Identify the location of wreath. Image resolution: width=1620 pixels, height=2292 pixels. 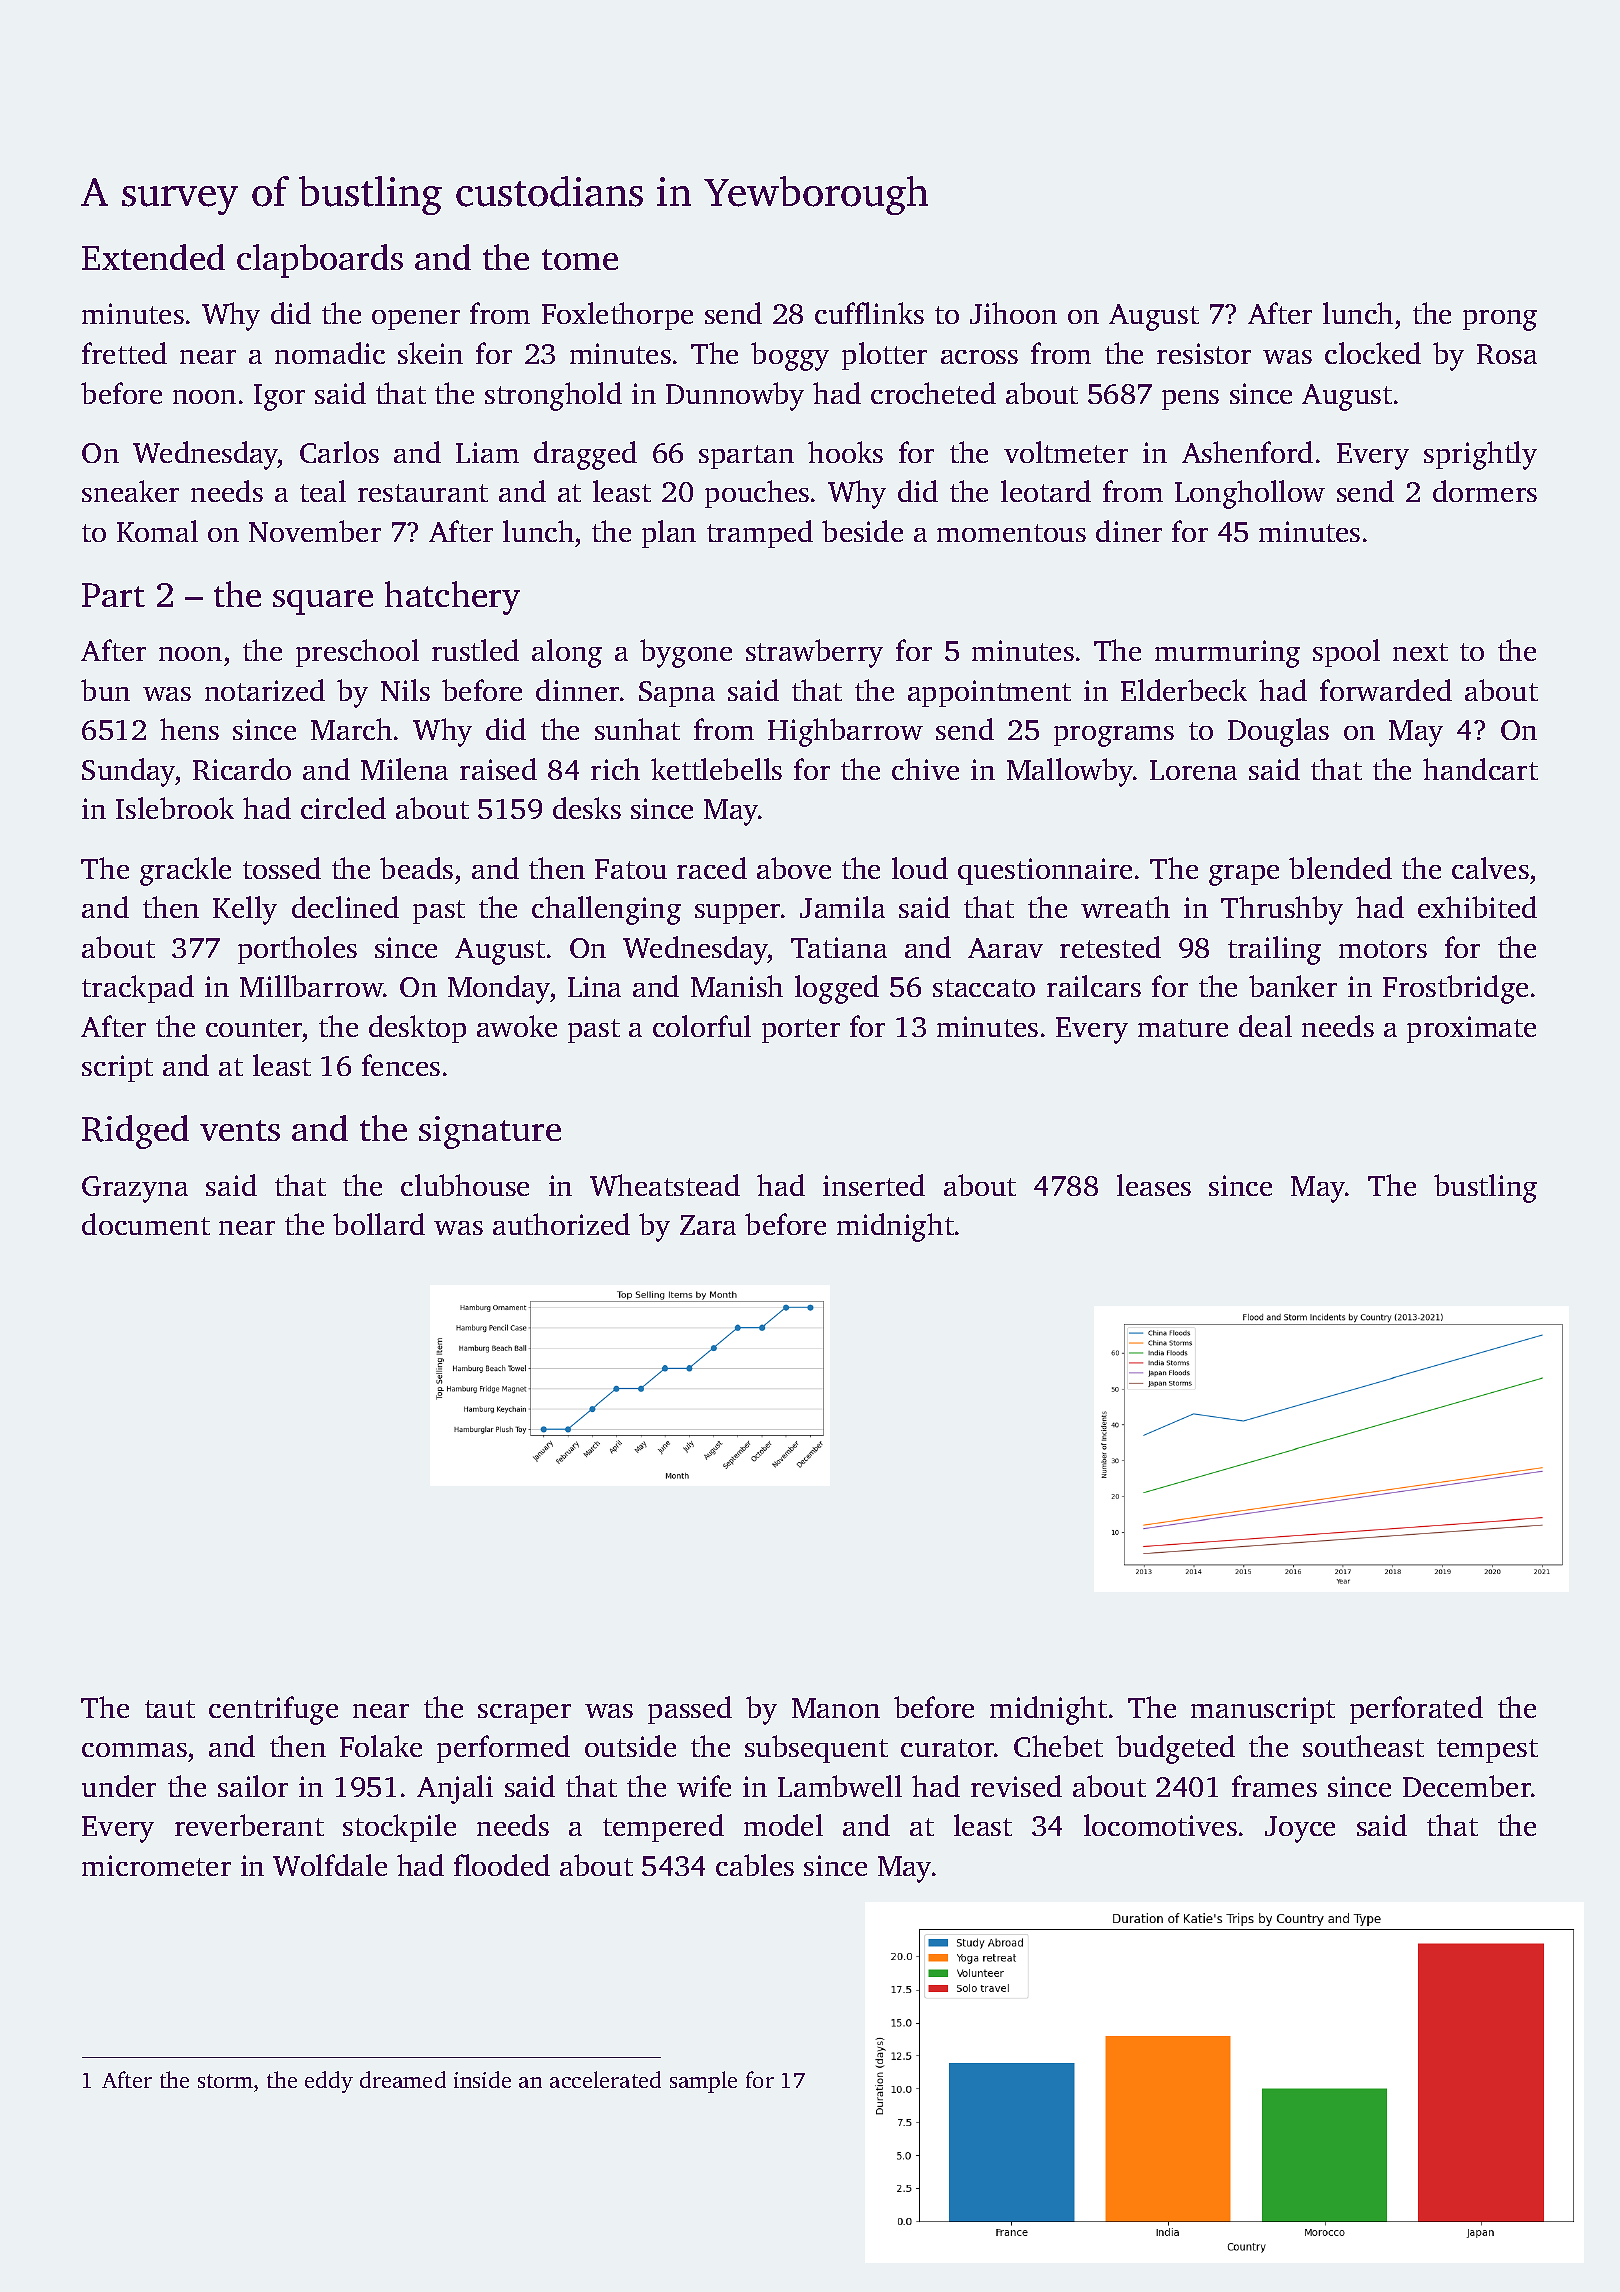
(1125, 907).
